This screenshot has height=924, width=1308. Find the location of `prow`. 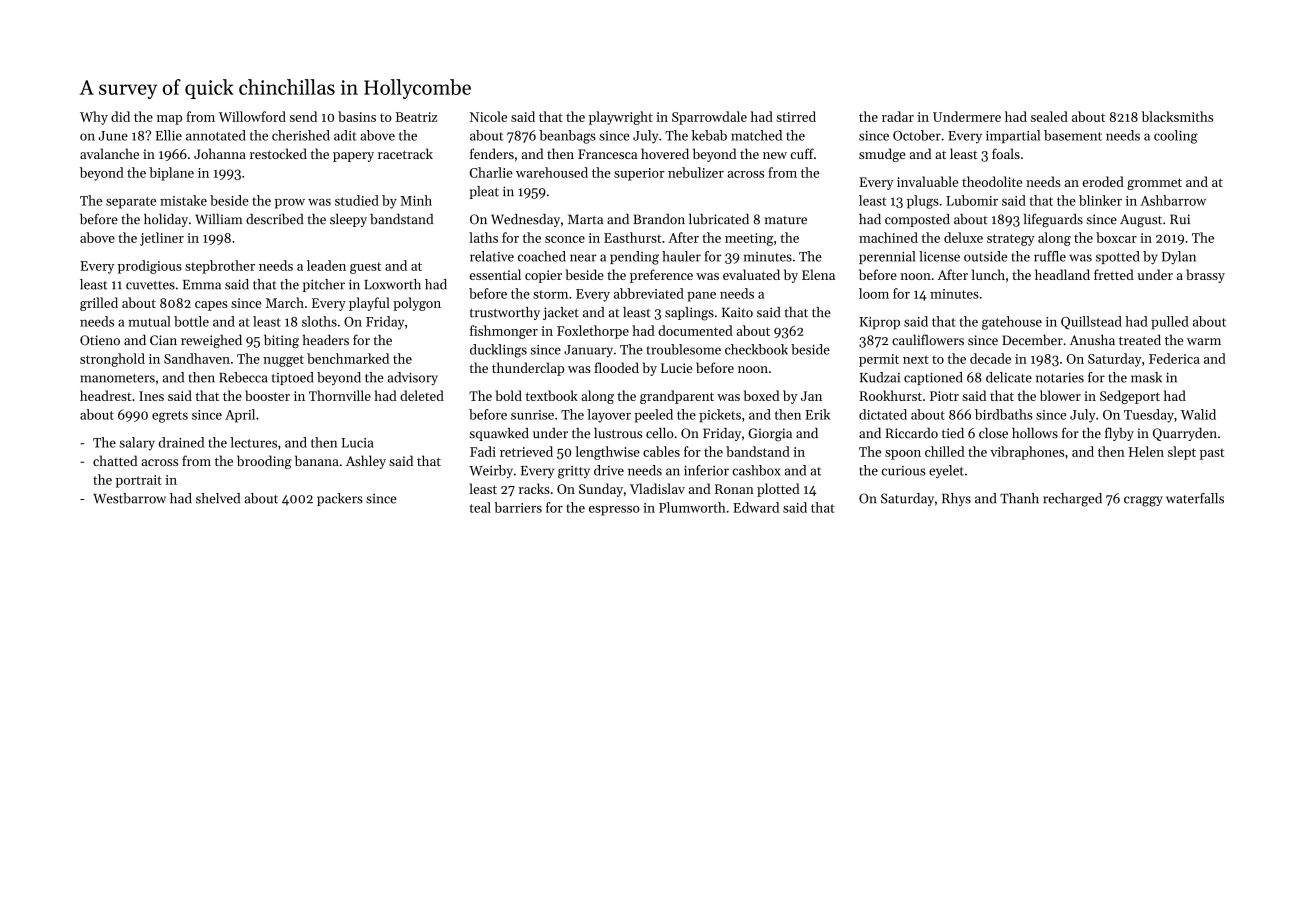

prow is located at coordinates (290, 204).
